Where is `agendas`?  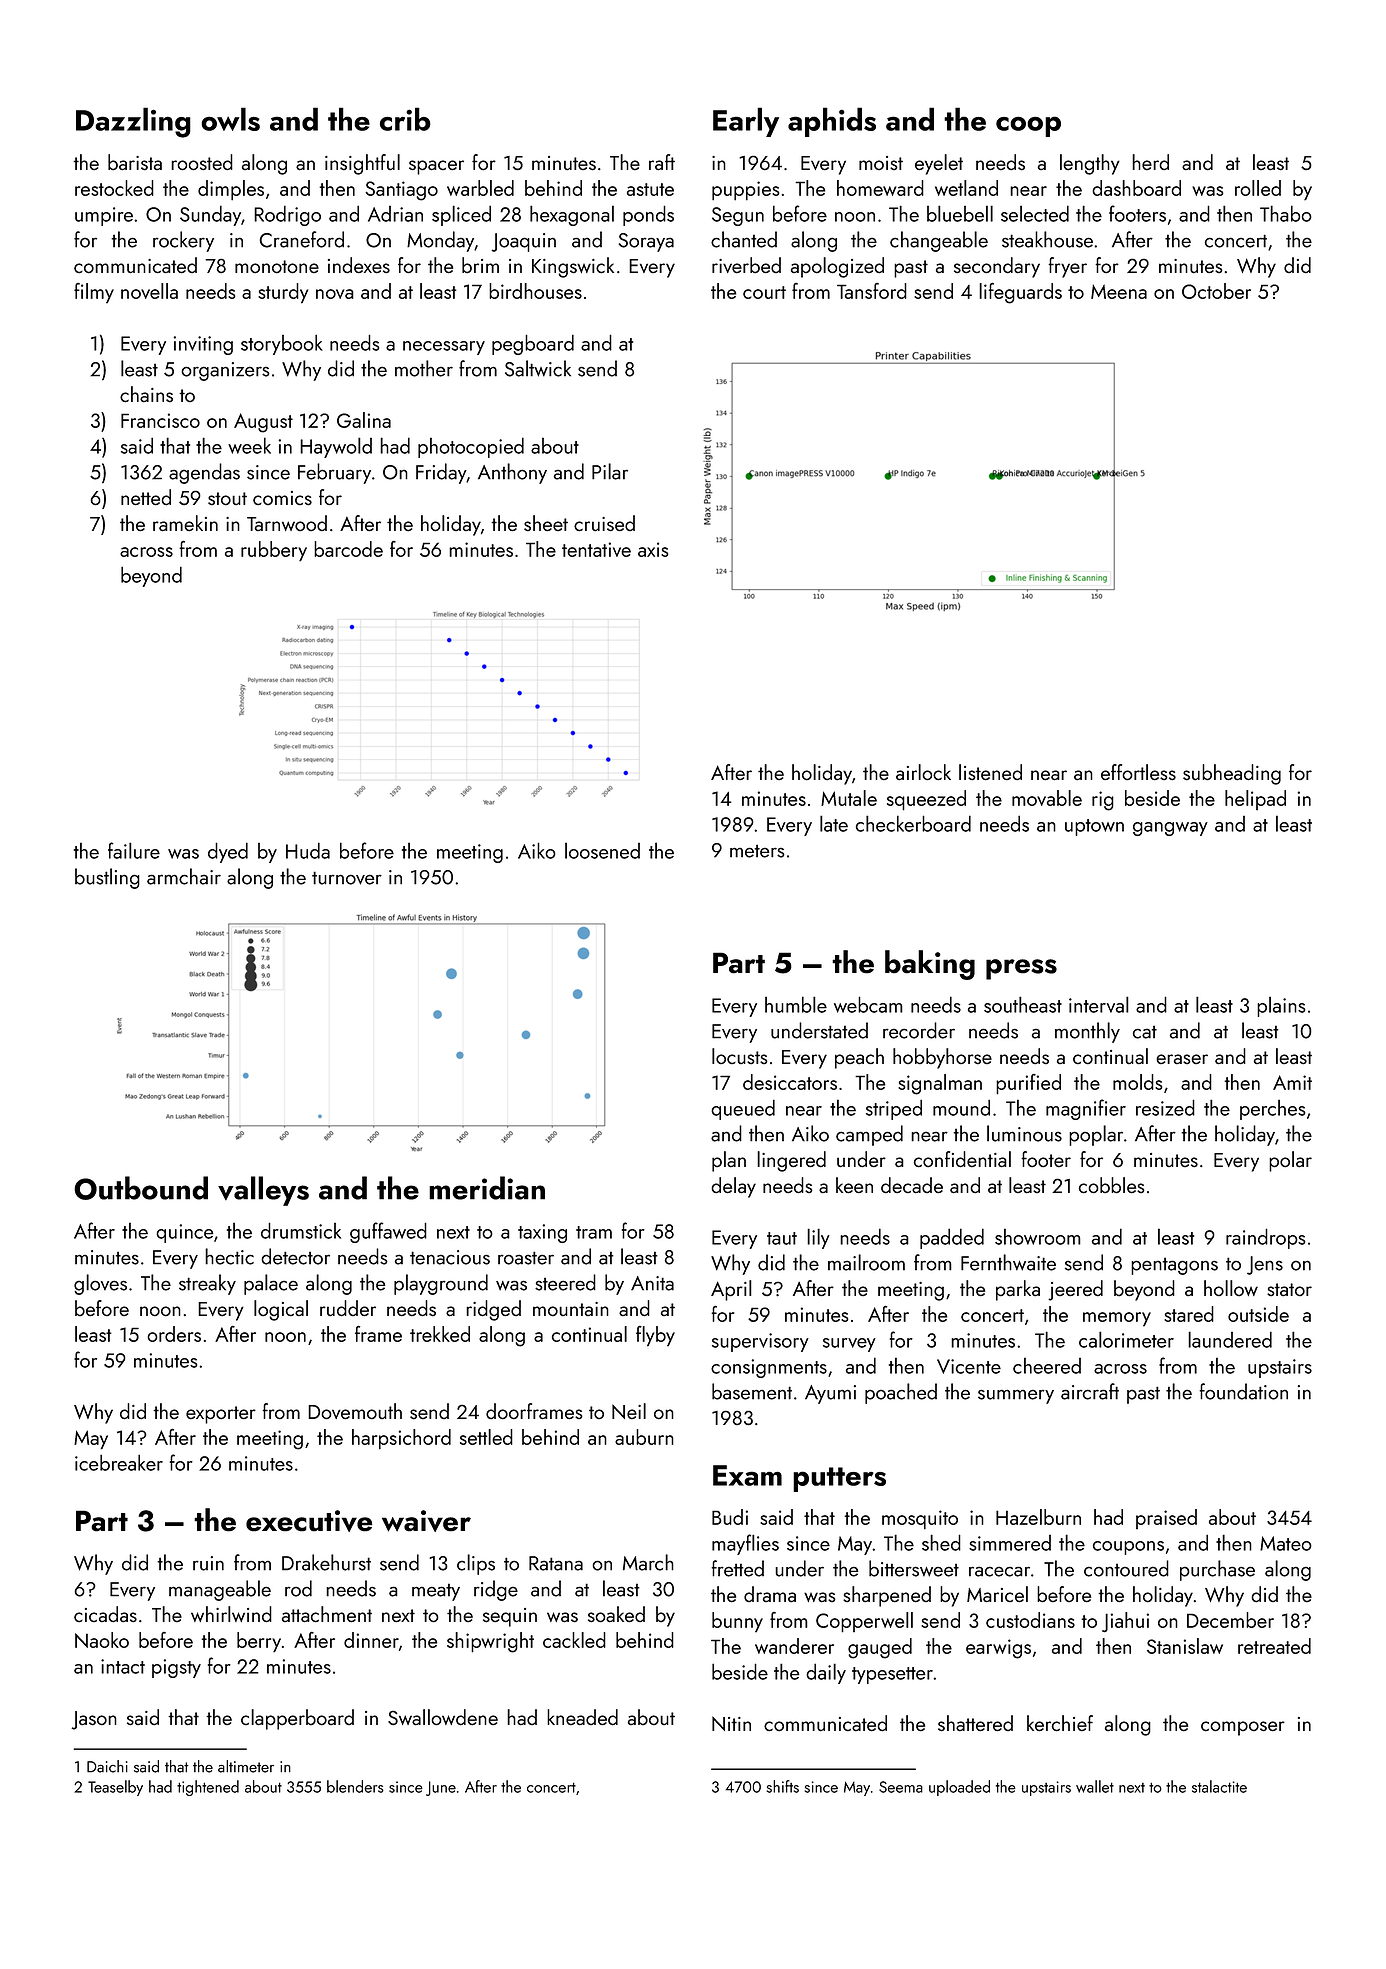
agendas is located at coordinates (204, 473).
